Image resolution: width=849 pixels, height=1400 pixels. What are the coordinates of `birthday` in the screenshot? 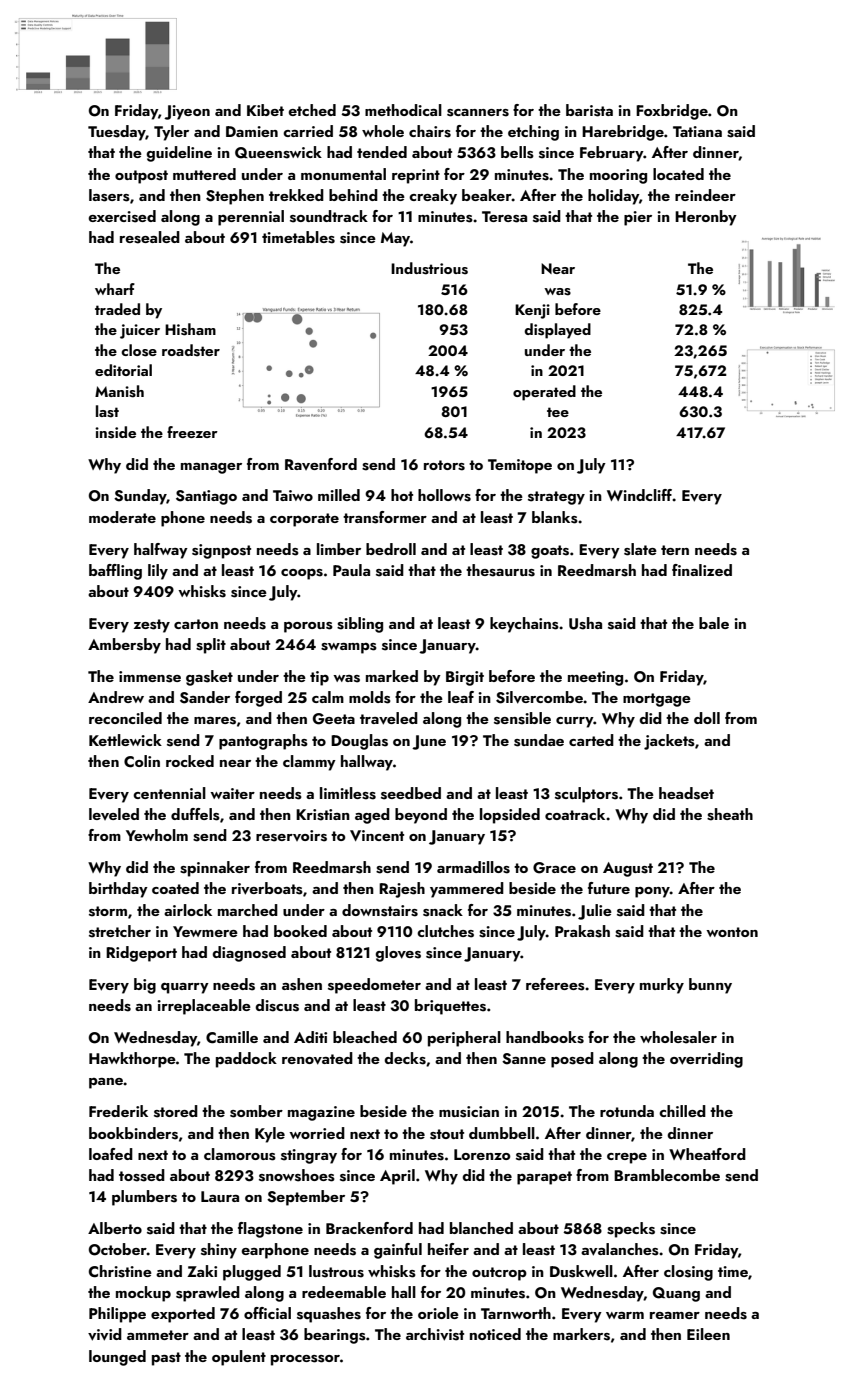 It's located at (118, 890).
